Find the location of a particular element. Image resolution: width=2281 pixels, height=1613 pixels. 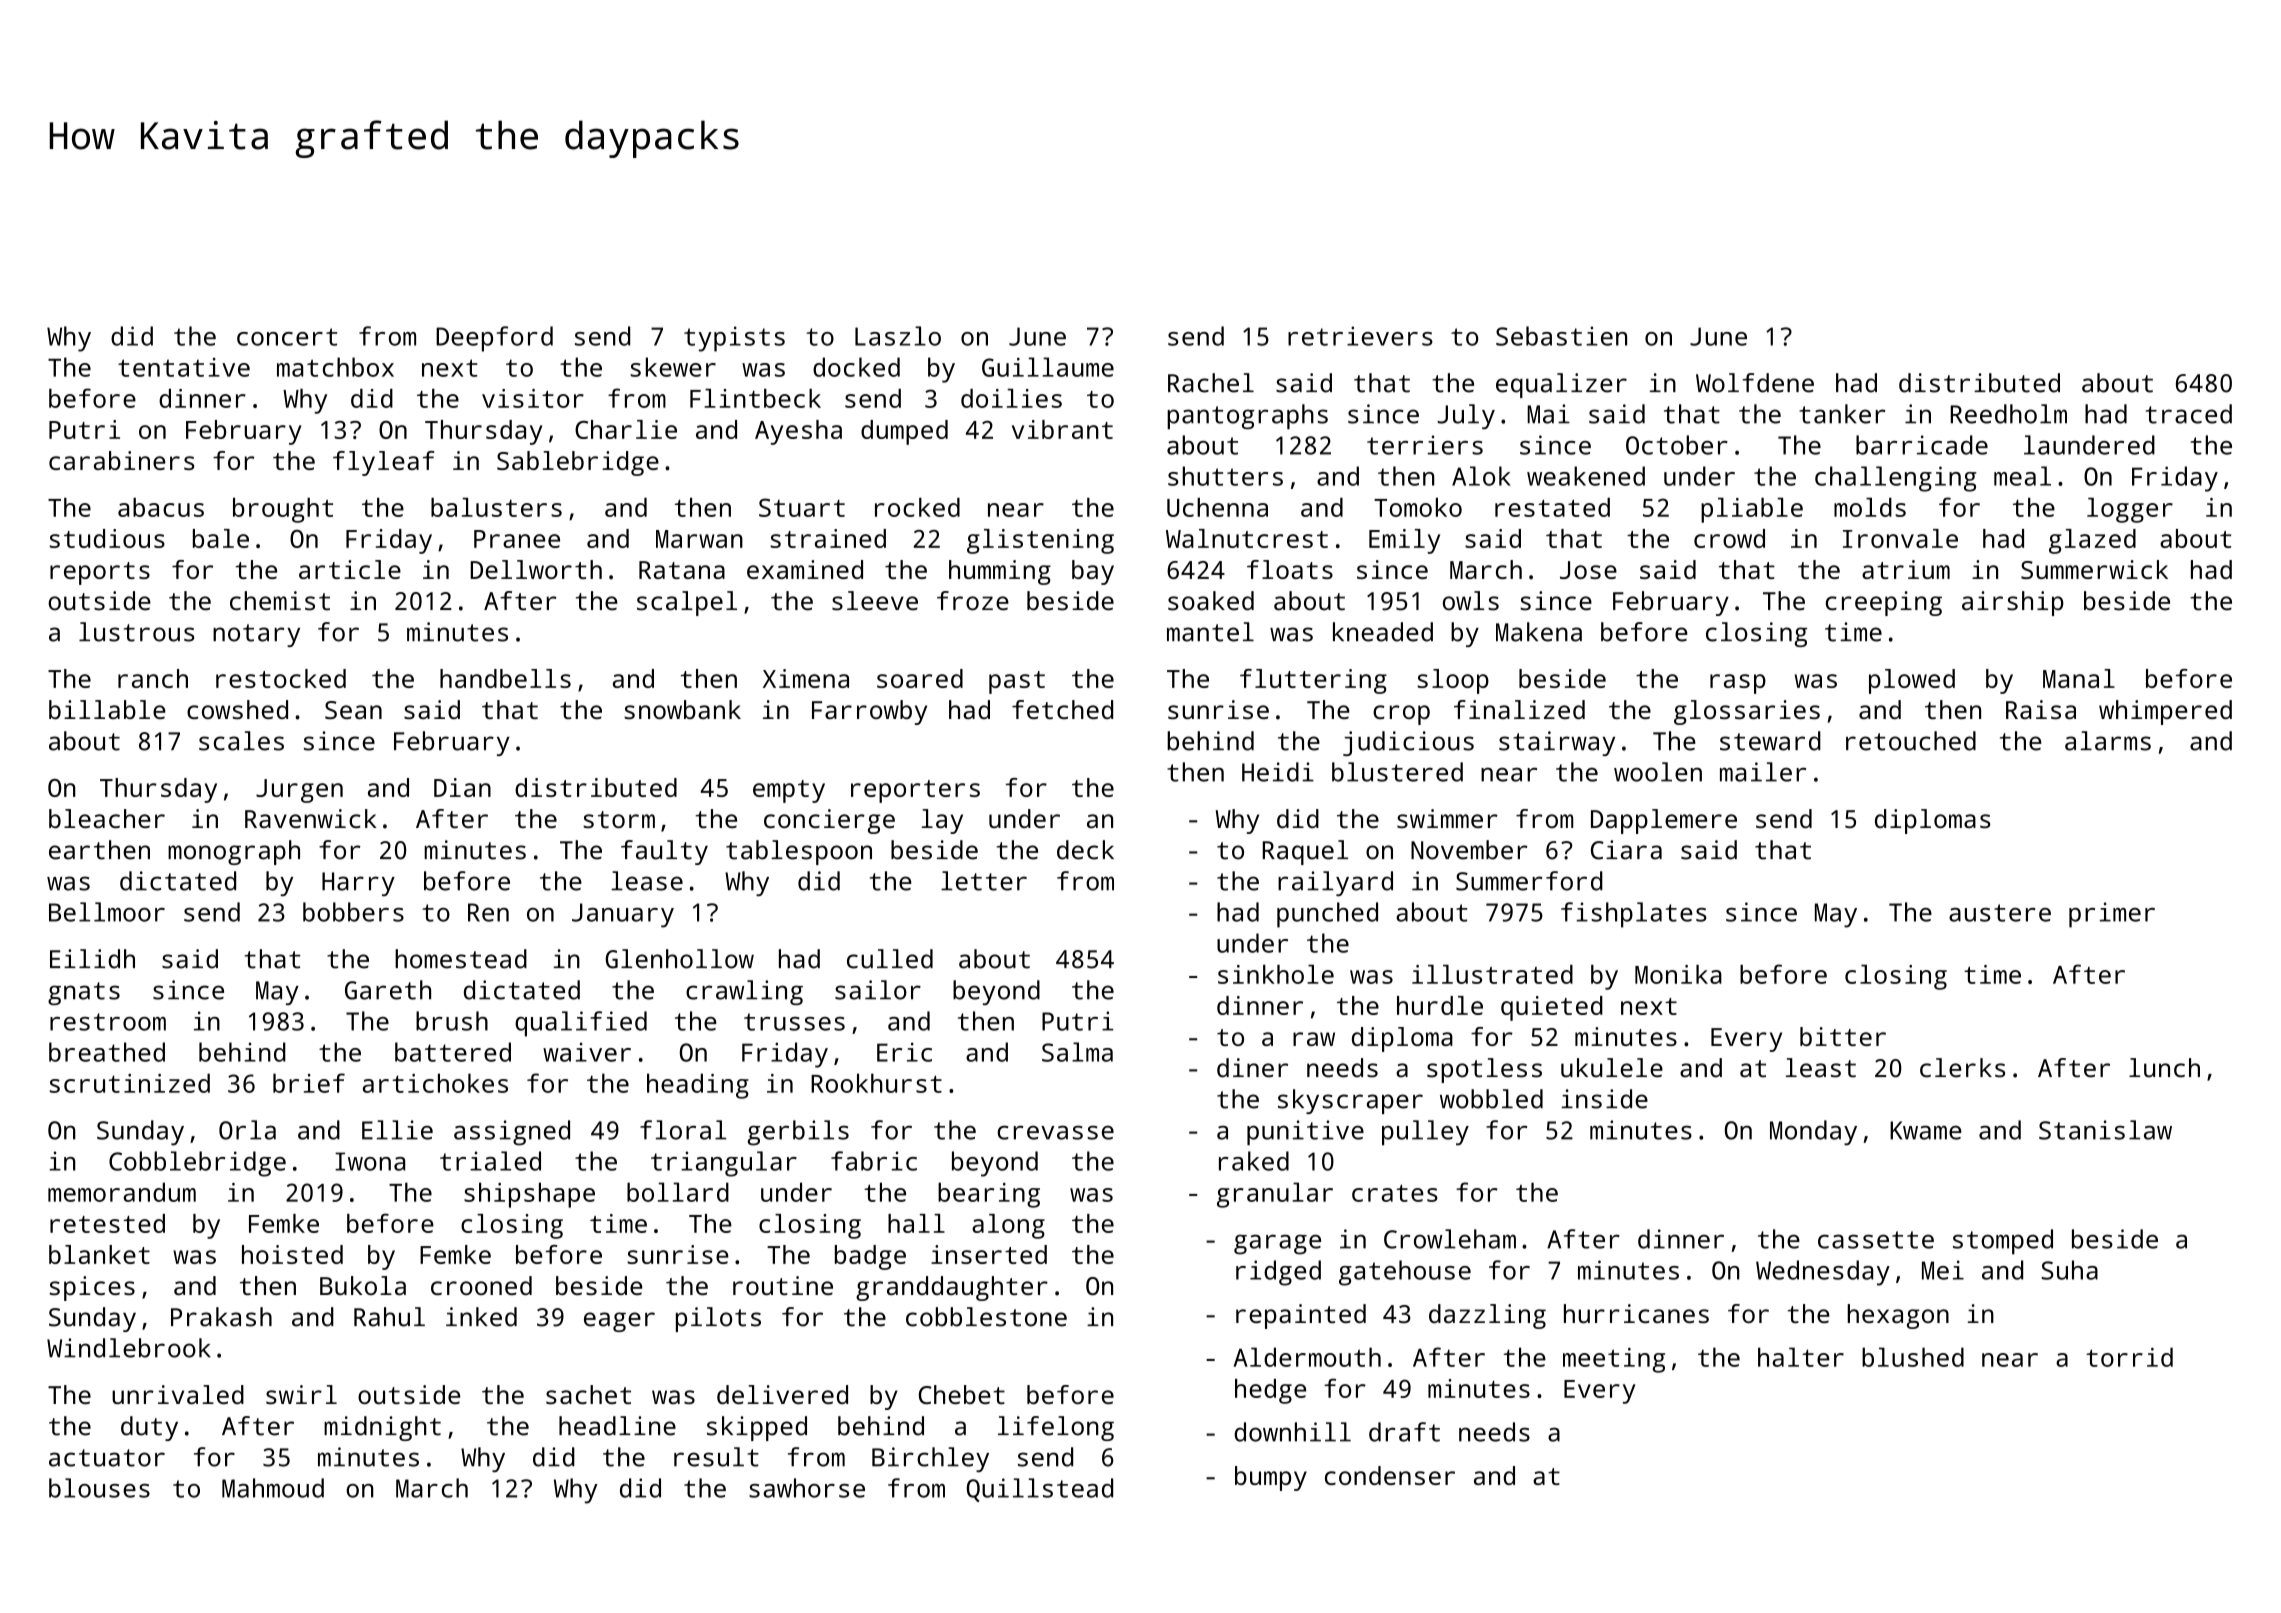

gnats is located at coordinates (84, 993).
